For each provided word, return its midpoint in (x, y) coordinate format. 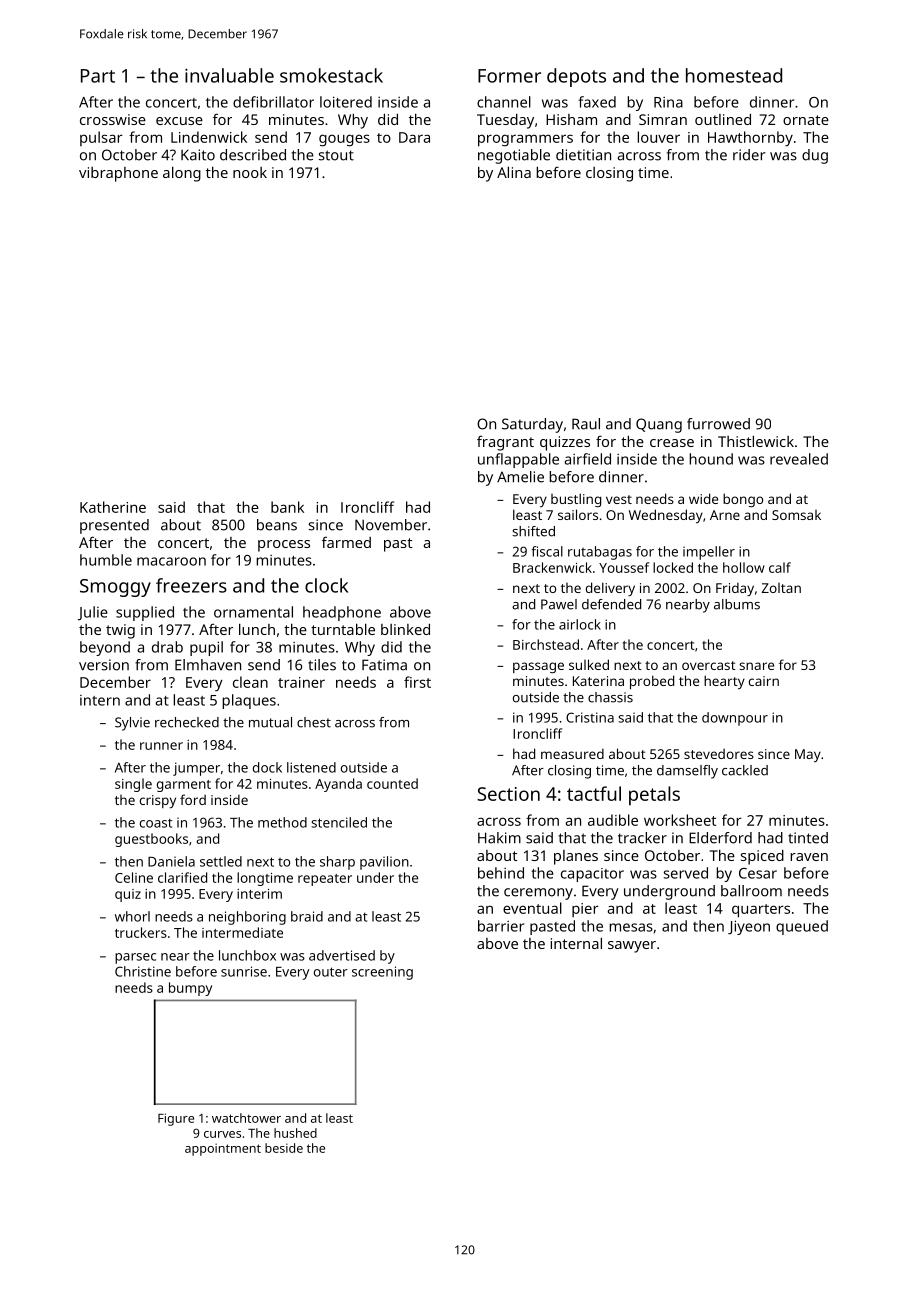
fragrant (505, 443)
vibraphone (118, 174)
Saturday (532, 425)
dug (815, 156)
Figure (176, 1119)
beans (277, 525)
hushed (295, 1133)
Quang (659, 425)
